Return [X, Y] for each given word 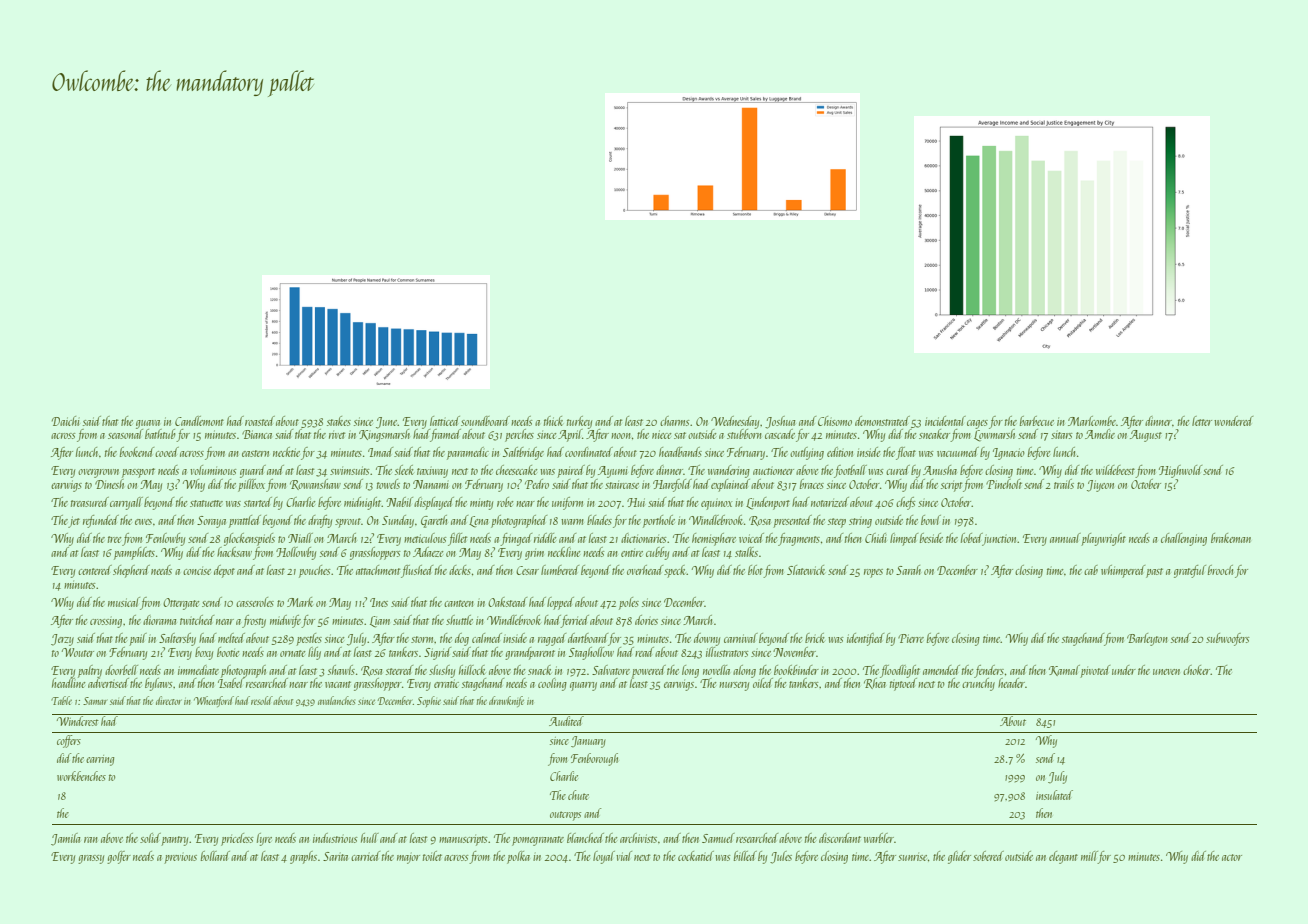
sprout [348, 523]
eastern [255, 453]
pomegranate [538, 841]
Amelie [1100, 434]
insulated [1054, 795]
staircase [622, 484]
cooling [552, 684]
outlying [807, 453]
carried [365, 856]
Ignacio [1009, 454]
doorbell [121, 670]
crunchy [978, 684]
